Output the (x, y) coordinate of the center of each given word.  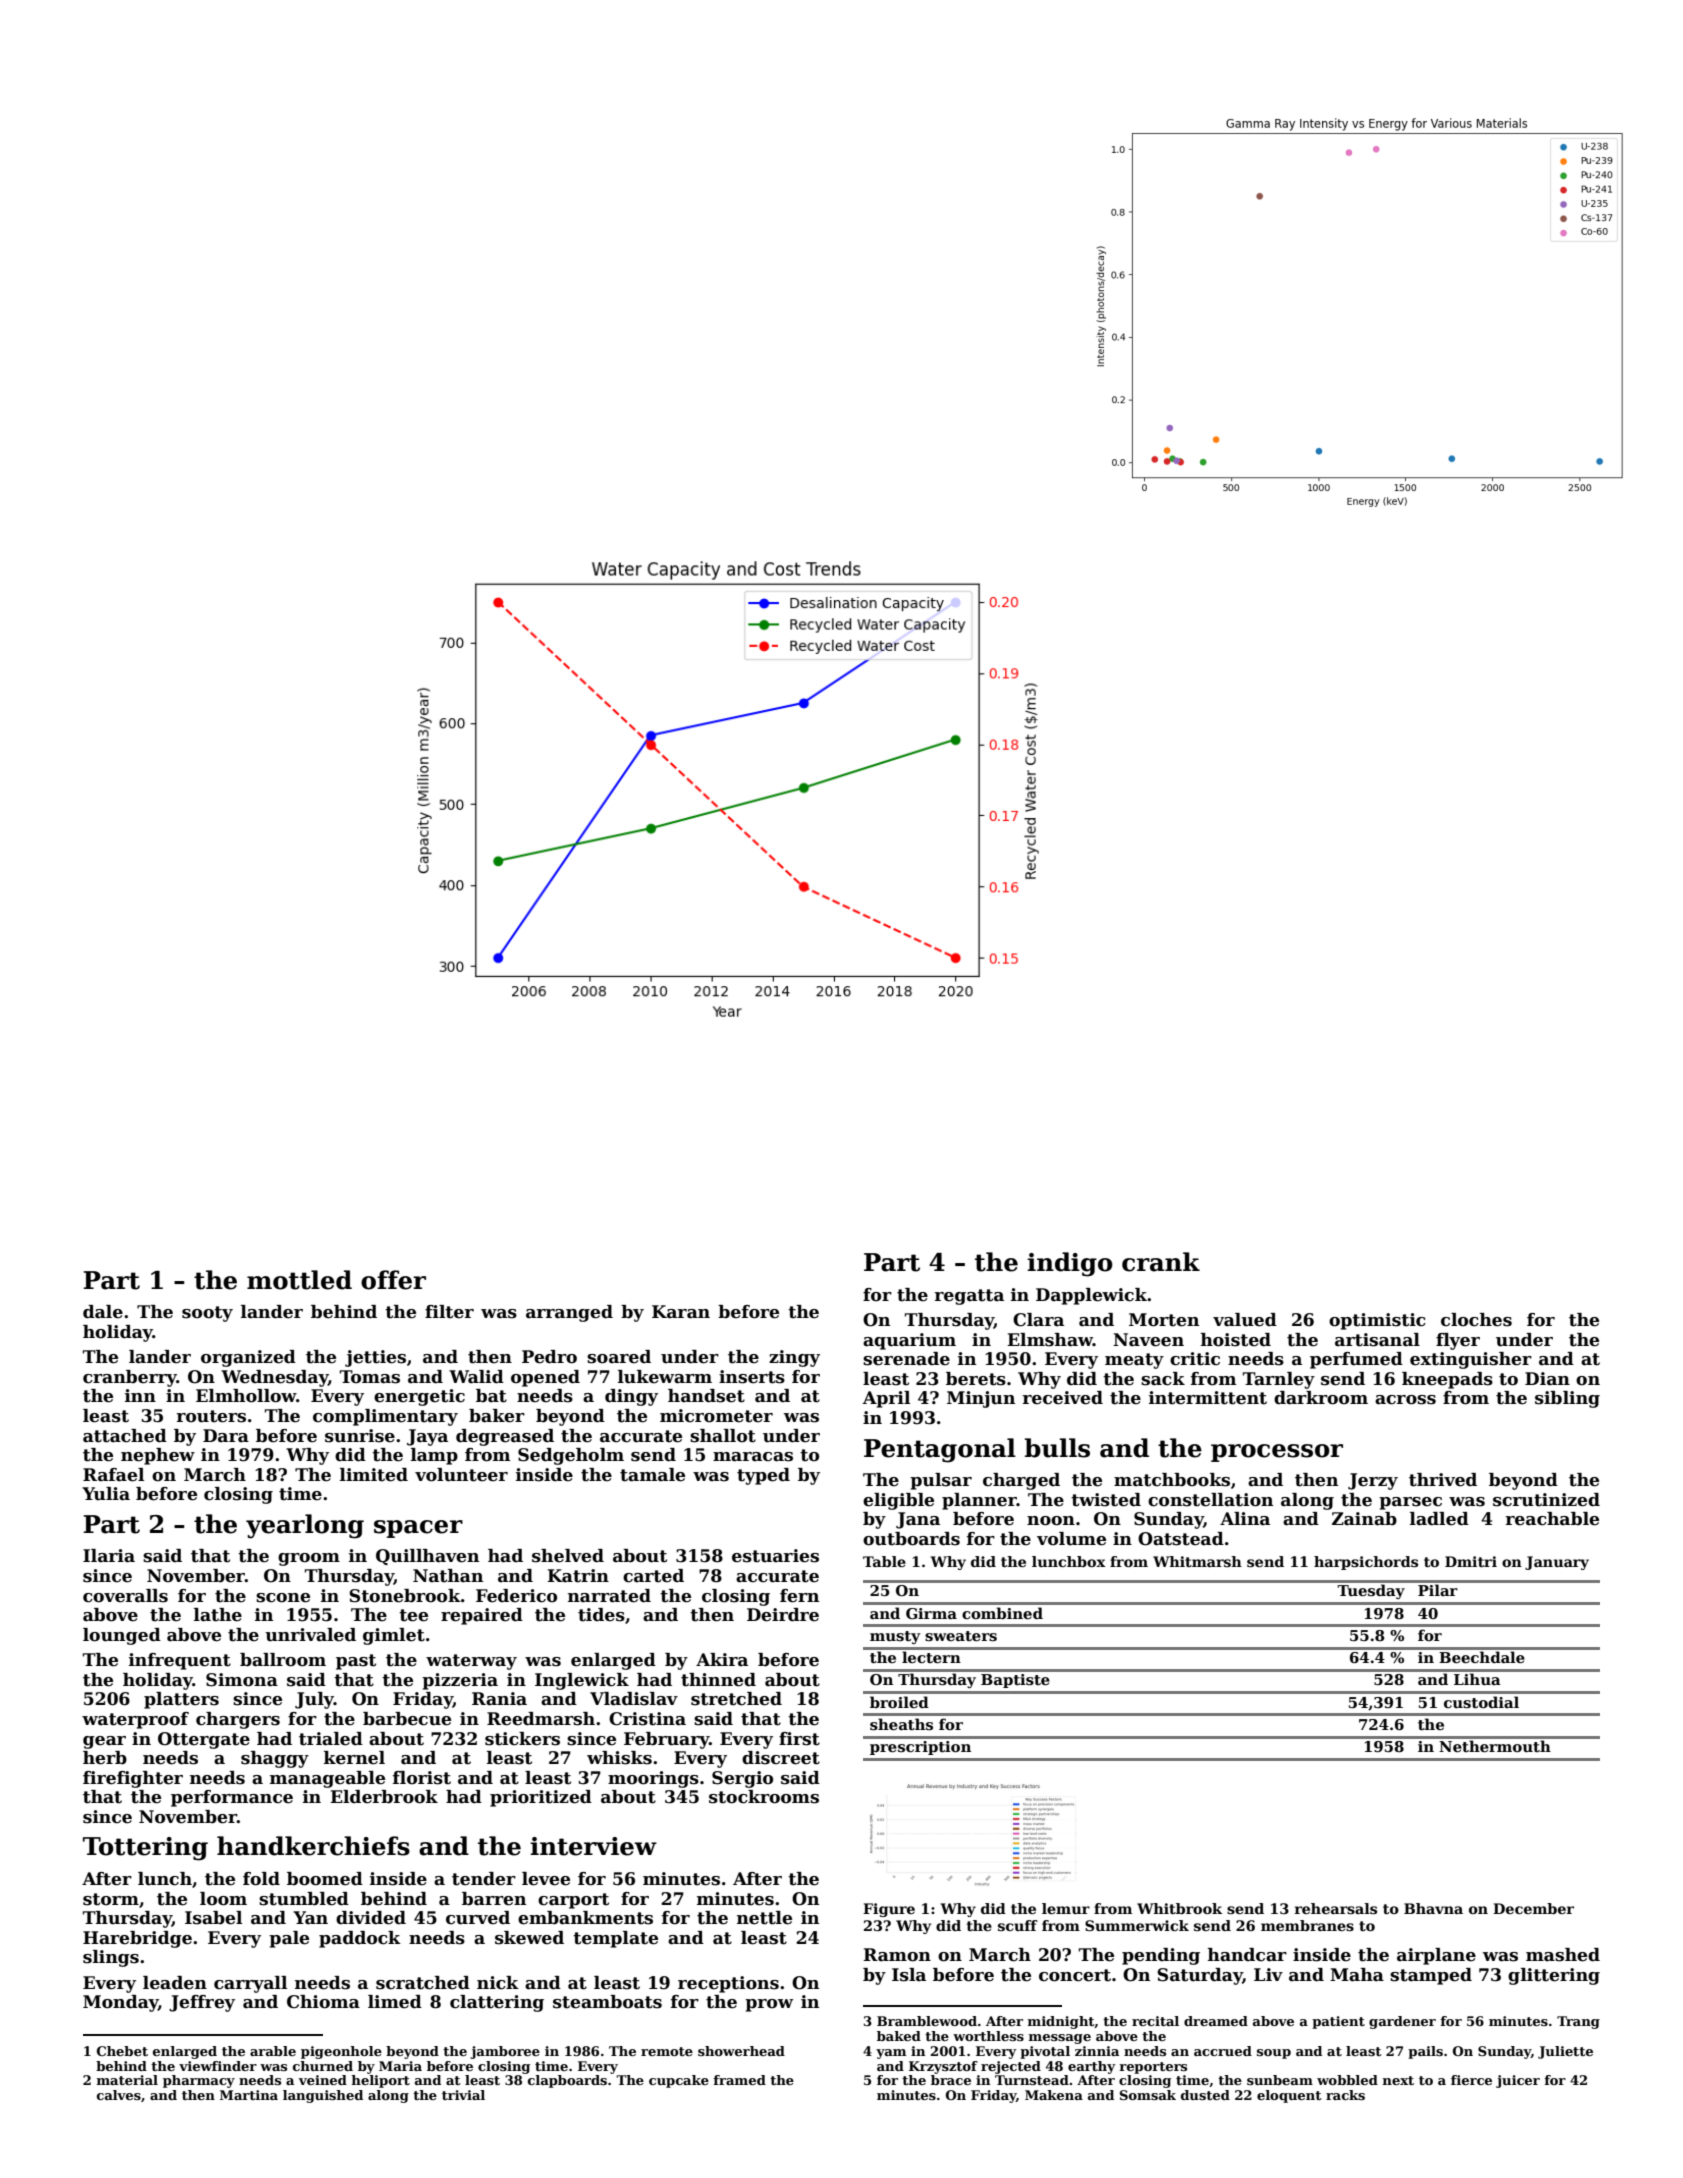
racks (1345, 2095)
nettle (764, 1918)
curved (478, 1918)
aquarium (909, 1341)
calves (119, 2095)
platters (181, 1700)
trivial (463, 2095)
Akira (722, 1660)
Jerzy (1373, 1481)
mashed (1563, 1955)
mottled (299, 1280)
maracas (753, 1457)
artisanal (1377, 1340)
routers (211, 1416)
